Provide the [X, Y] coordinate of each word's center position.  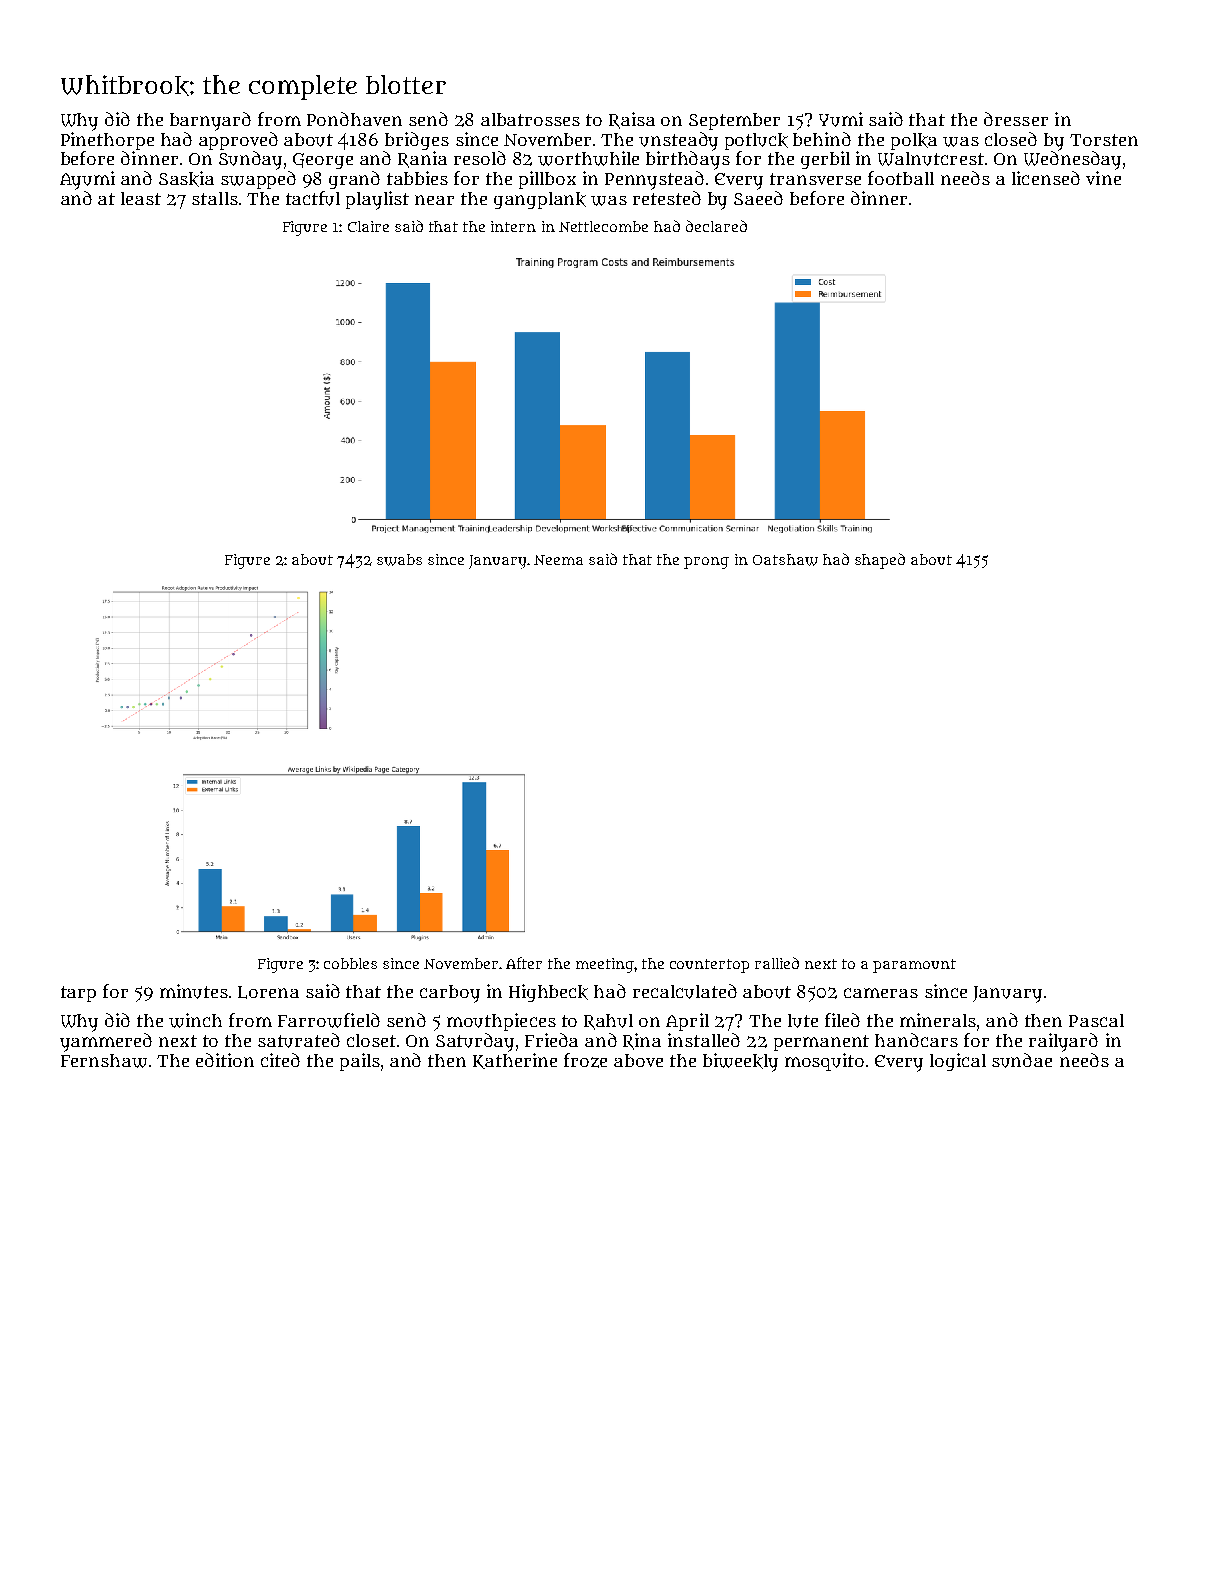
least [141, 198]
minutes [194, 991]
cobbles [350, 963]
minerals [938, 1020]
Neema [558, 560]
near [434, 200]
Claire [368, 226]
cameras [881, 993]
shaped [880, 561]
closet [371, 1040]
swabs [399, 560]
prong [706, 563]
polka [914, 141]
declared [716, 226]
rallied [777, 963]
